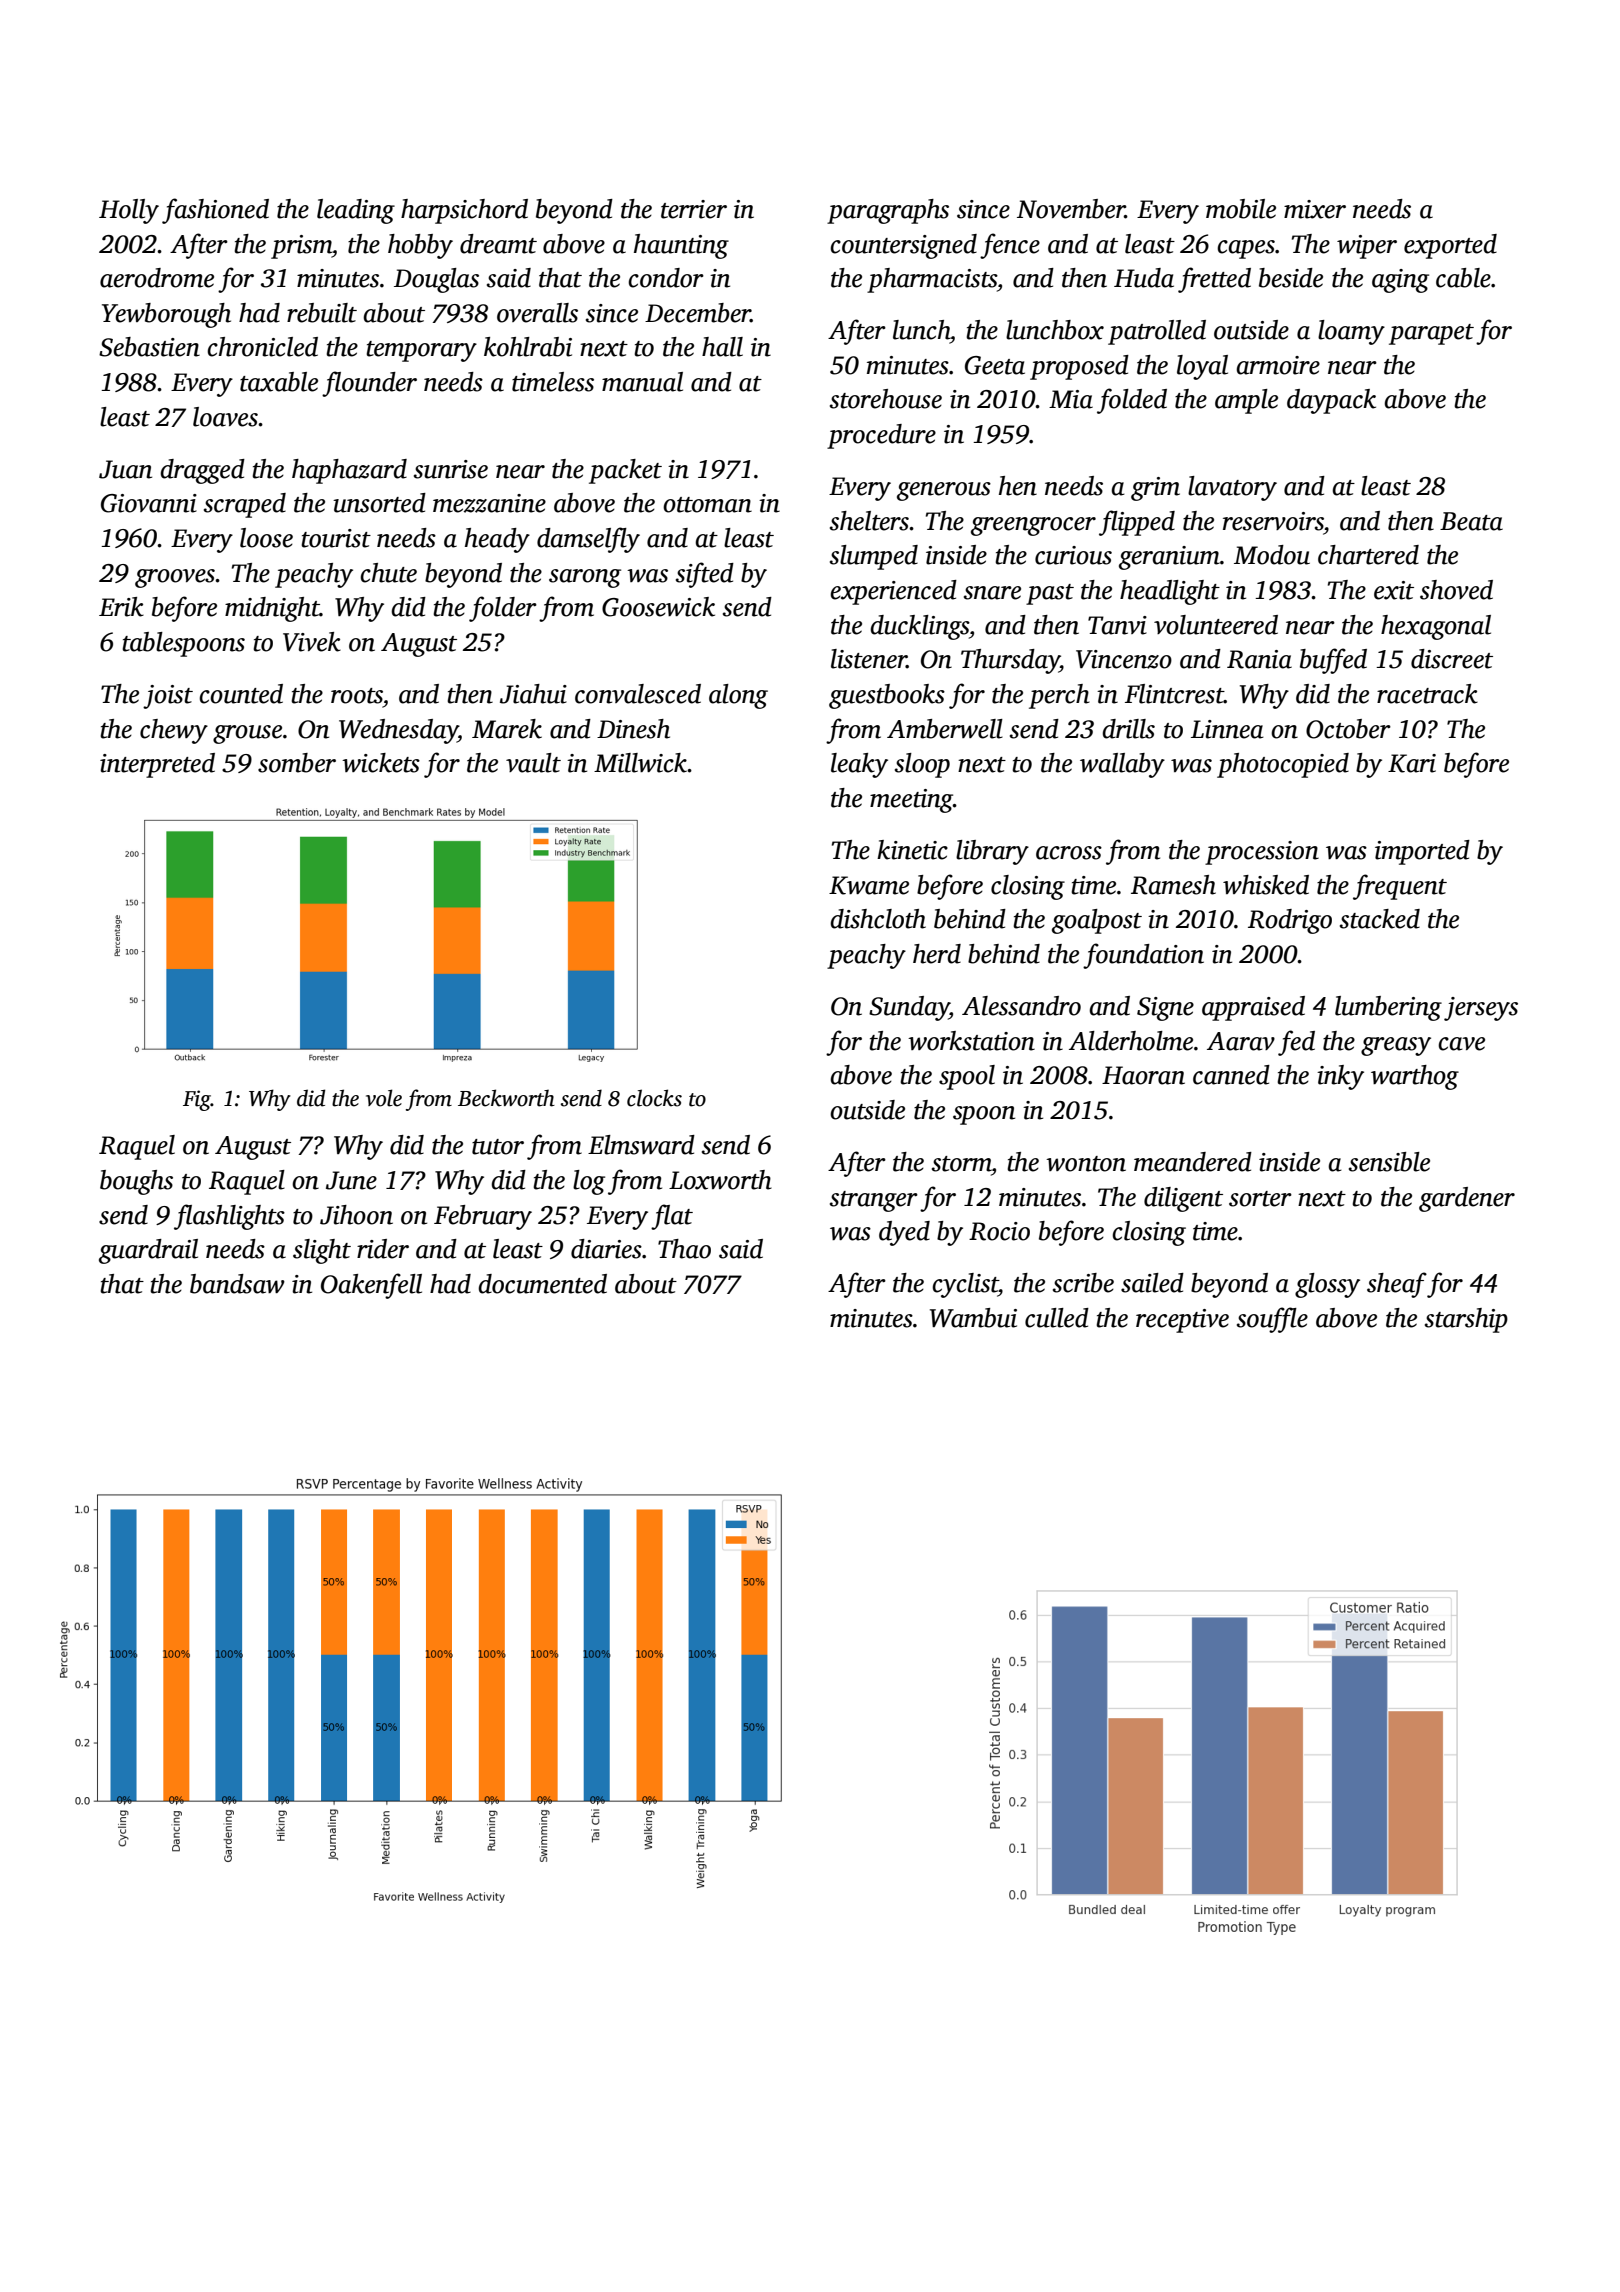 The width and height of the screenshot is (1620, 2292). I want to click on starship, so click(1466, 1320).
